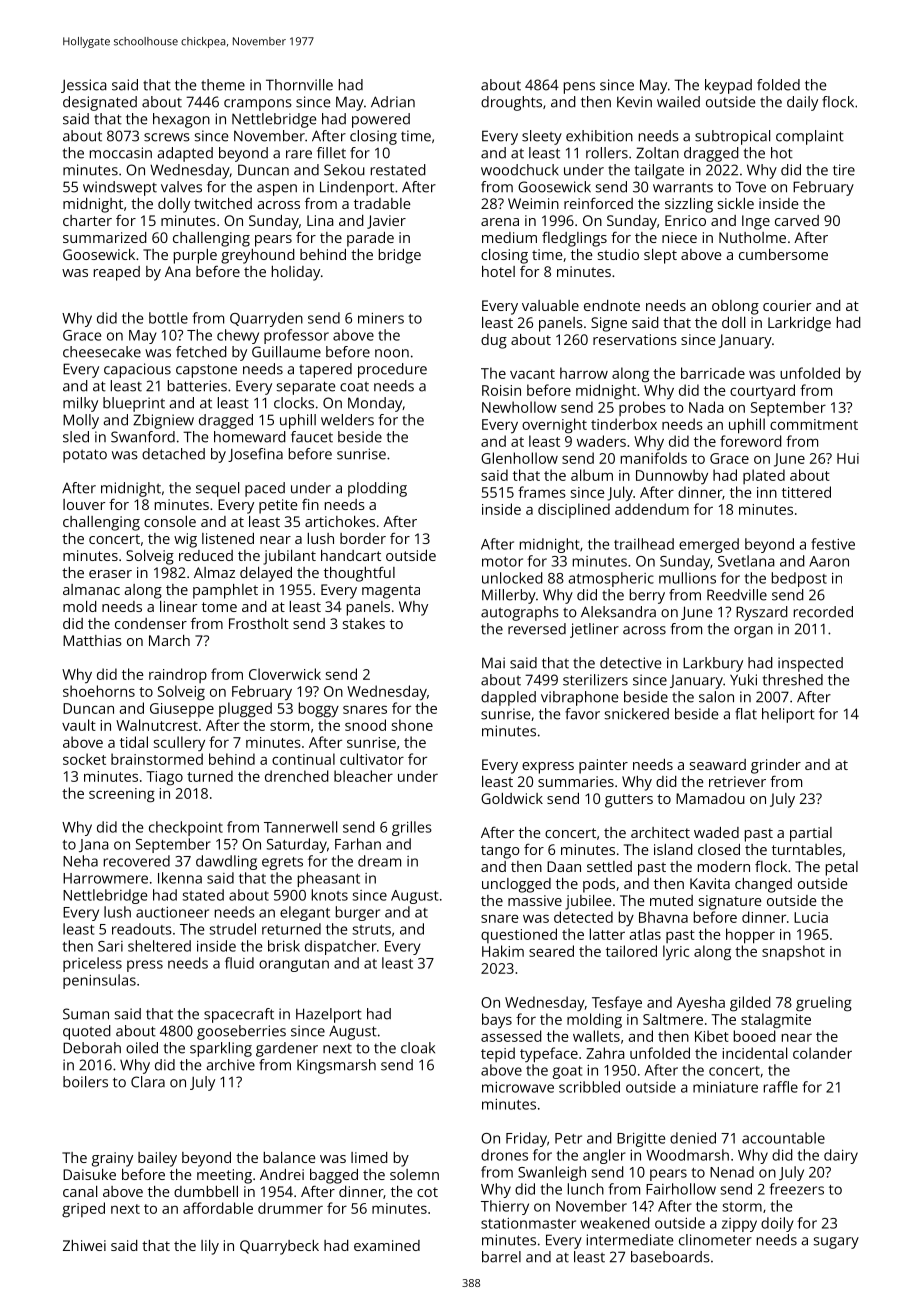 The width and height of the screenshot is (924, 1308). Describe the element at coordinates (841, 1156) in the screenshot. I see `dairy` at that location.
